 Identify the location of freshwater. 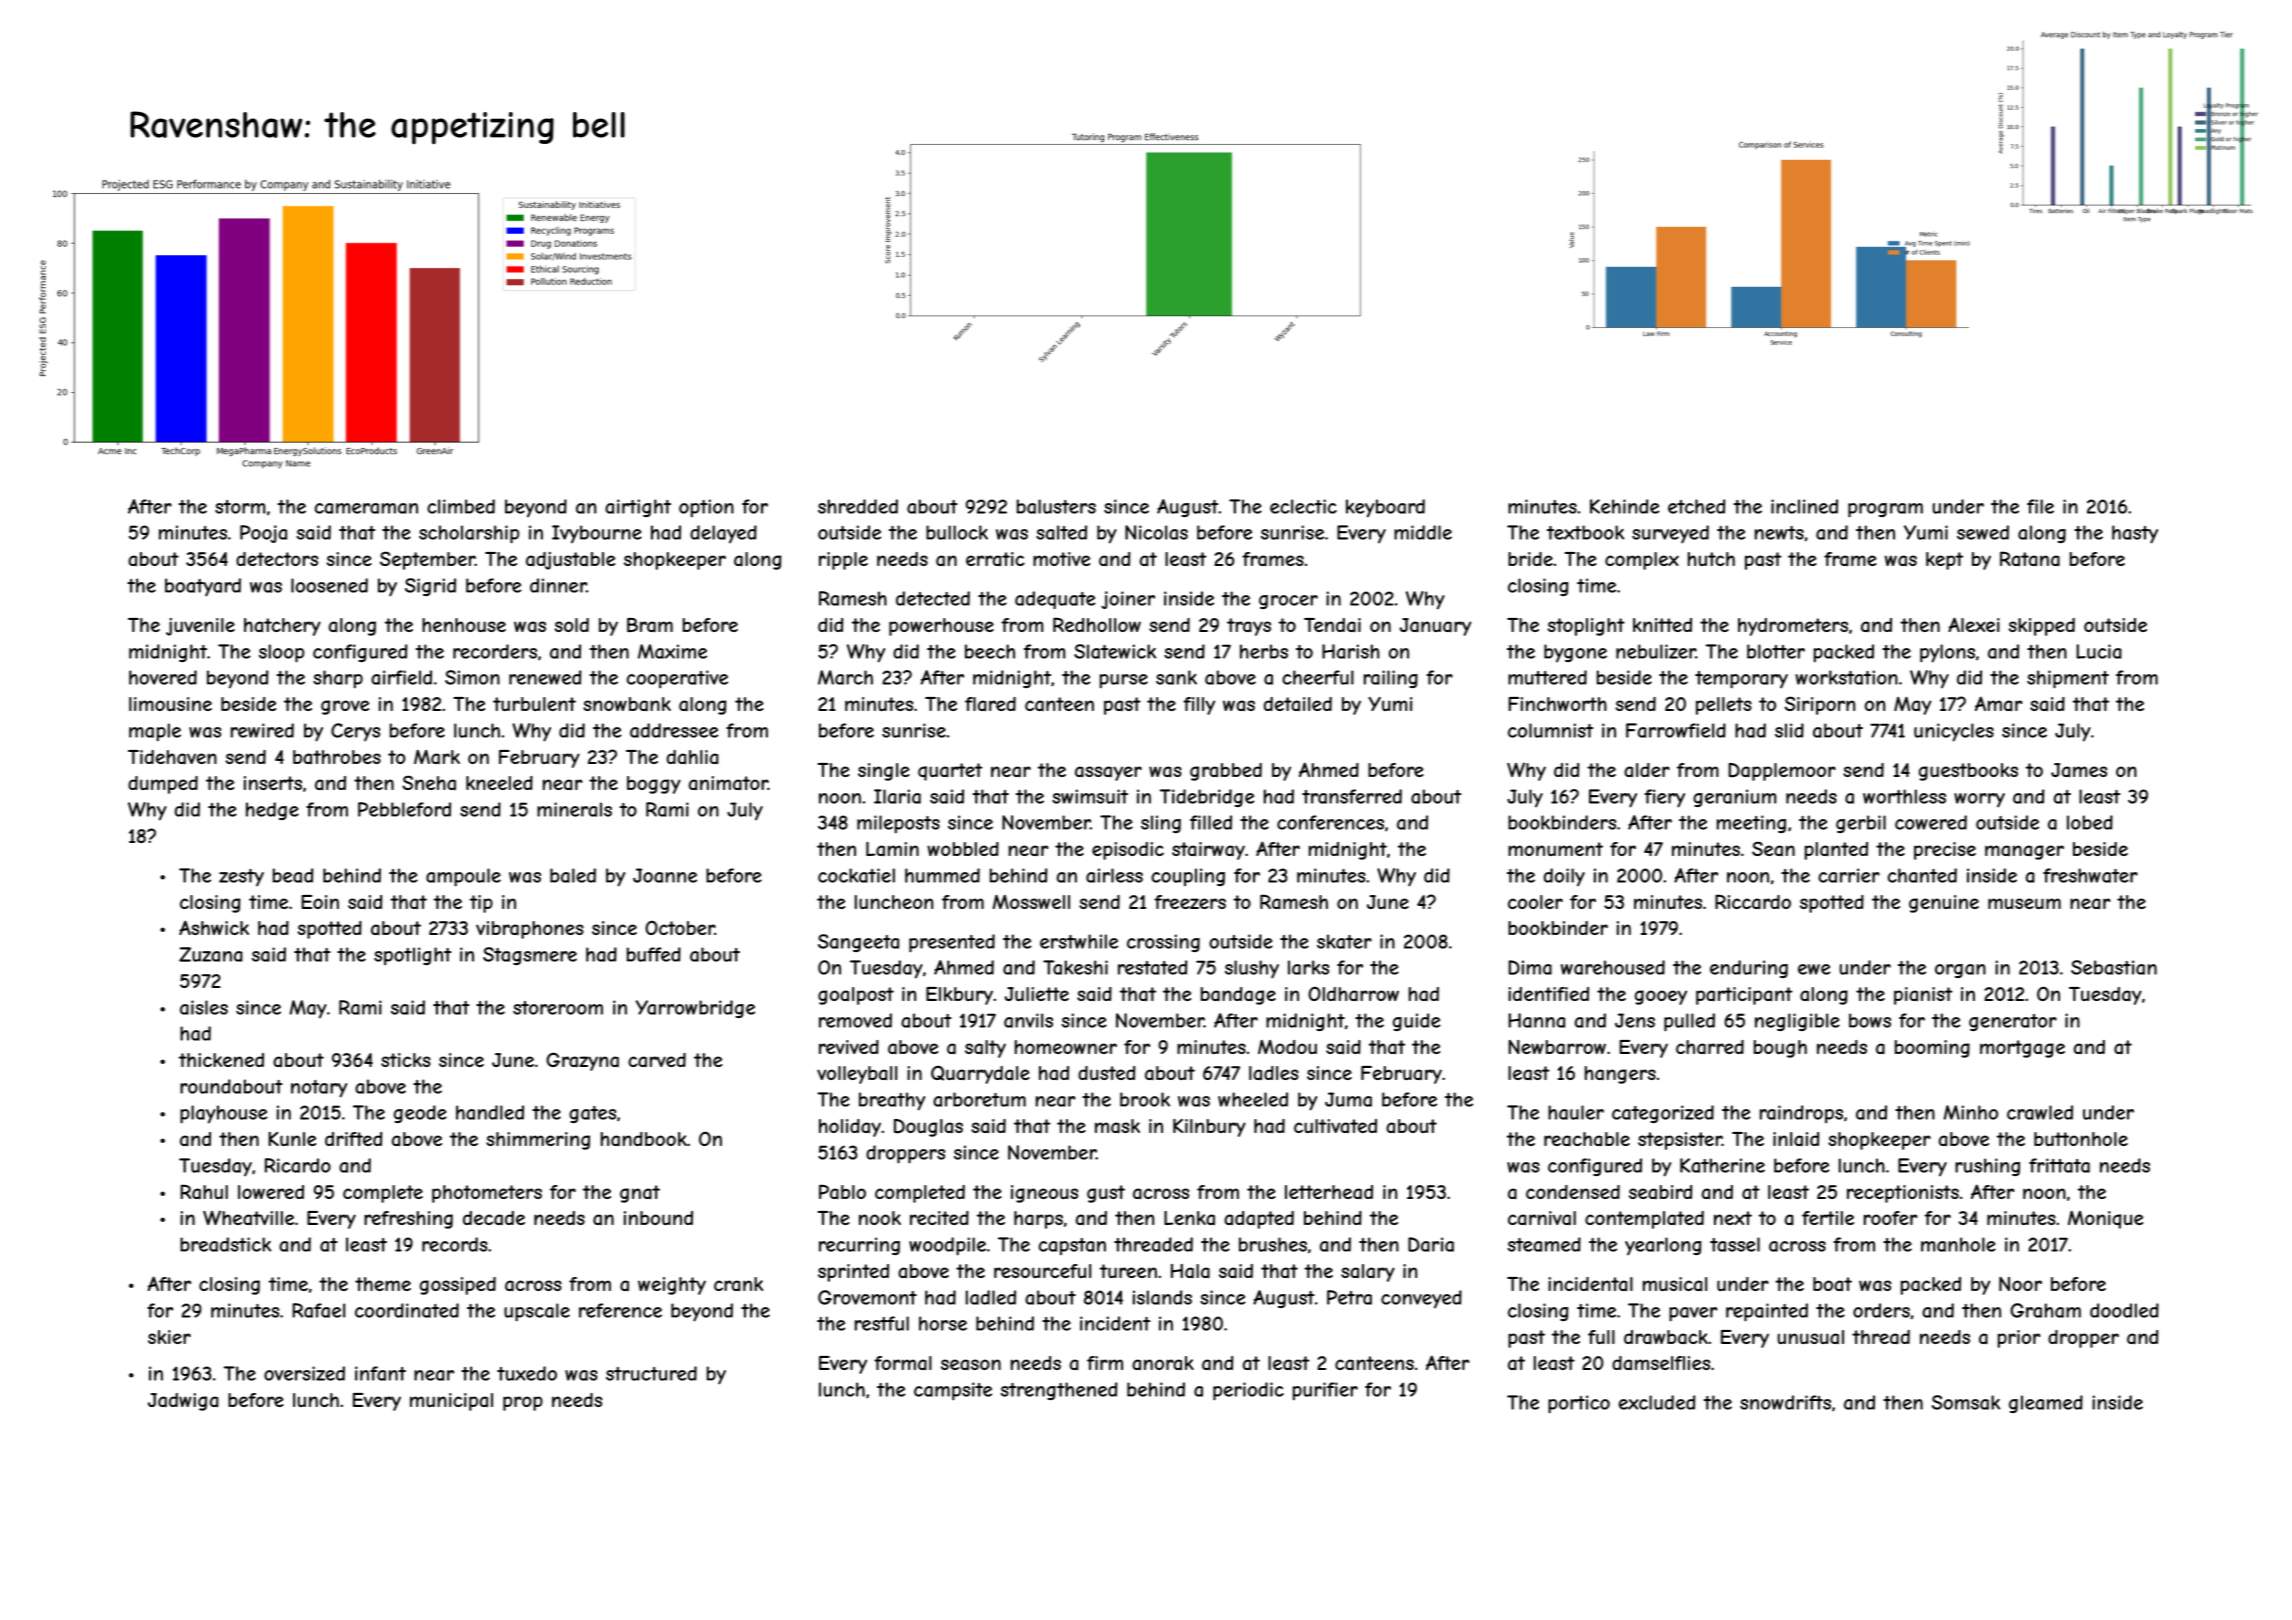
(2090, 875).
